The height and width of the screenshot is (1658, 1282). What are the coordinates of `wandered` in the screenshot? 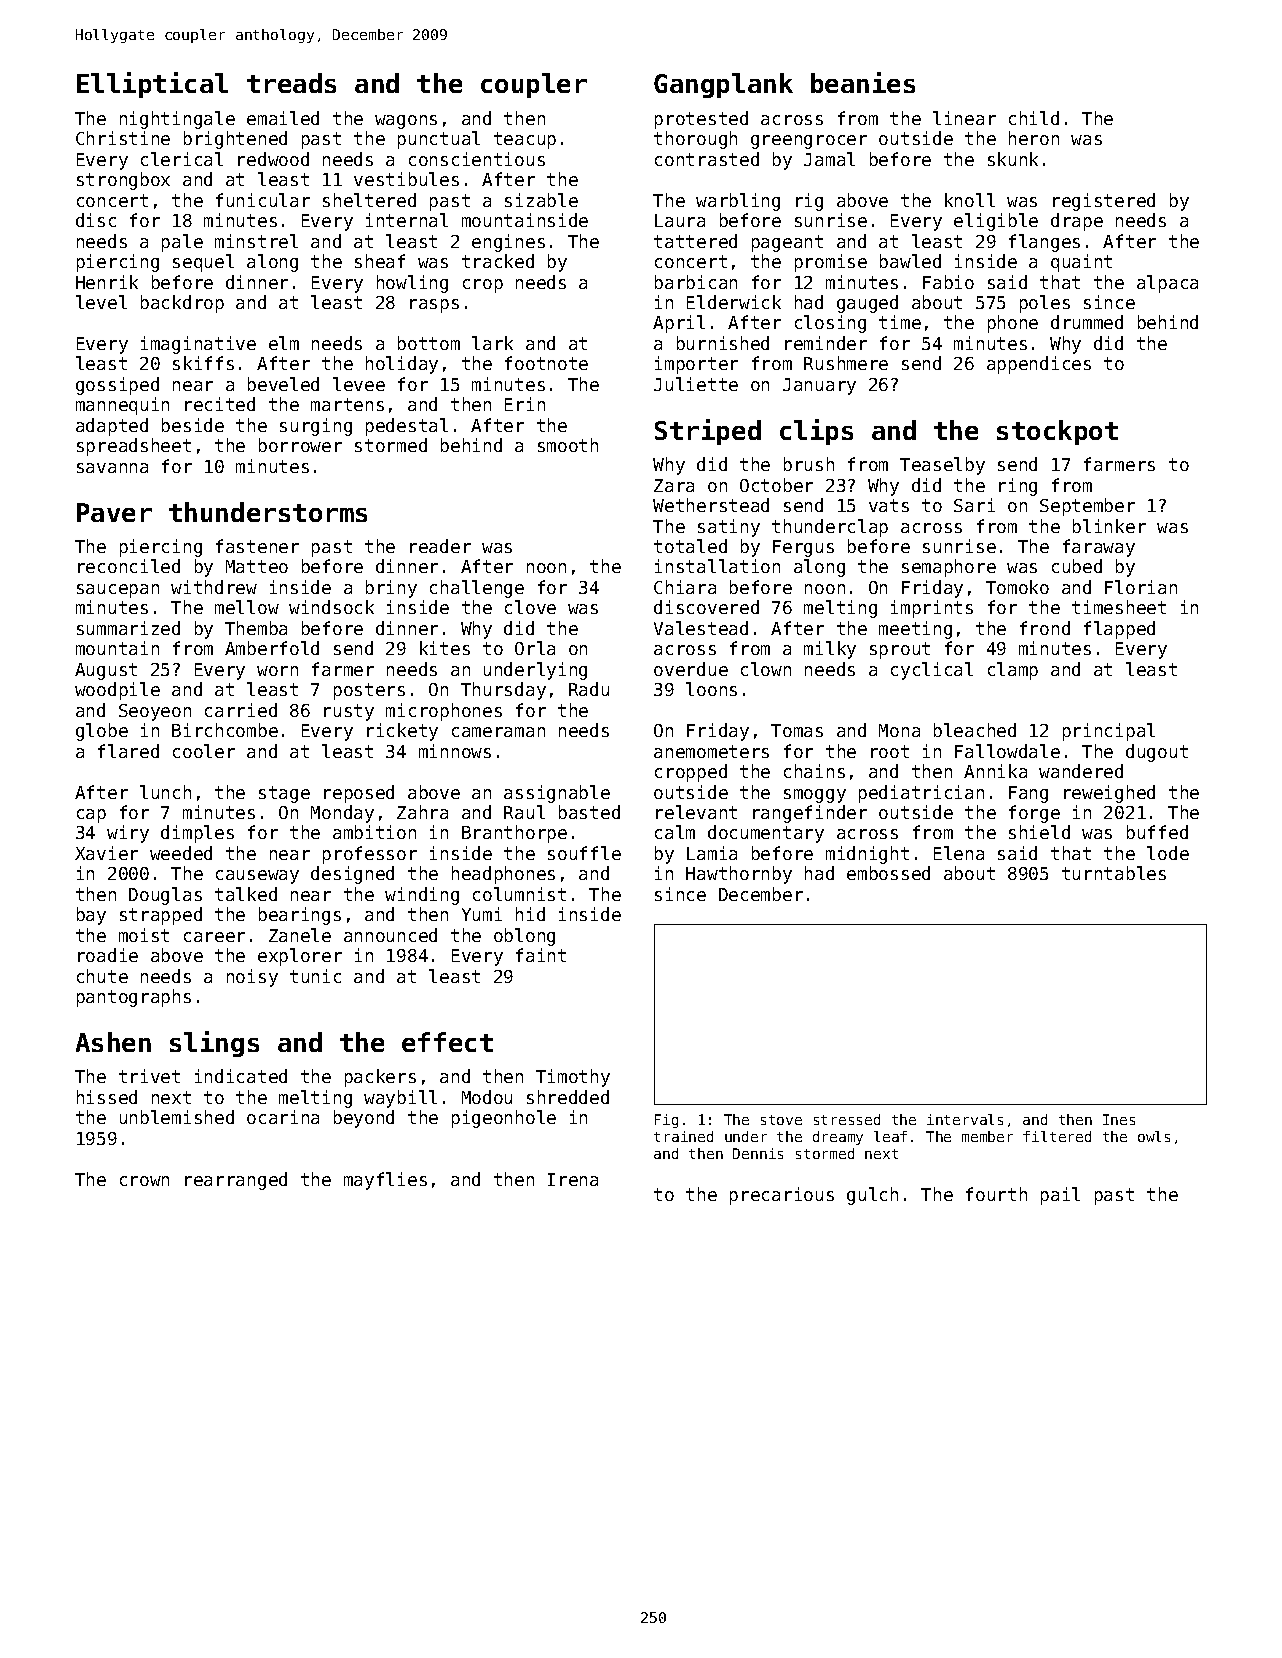 It's located at (1081, 771).
